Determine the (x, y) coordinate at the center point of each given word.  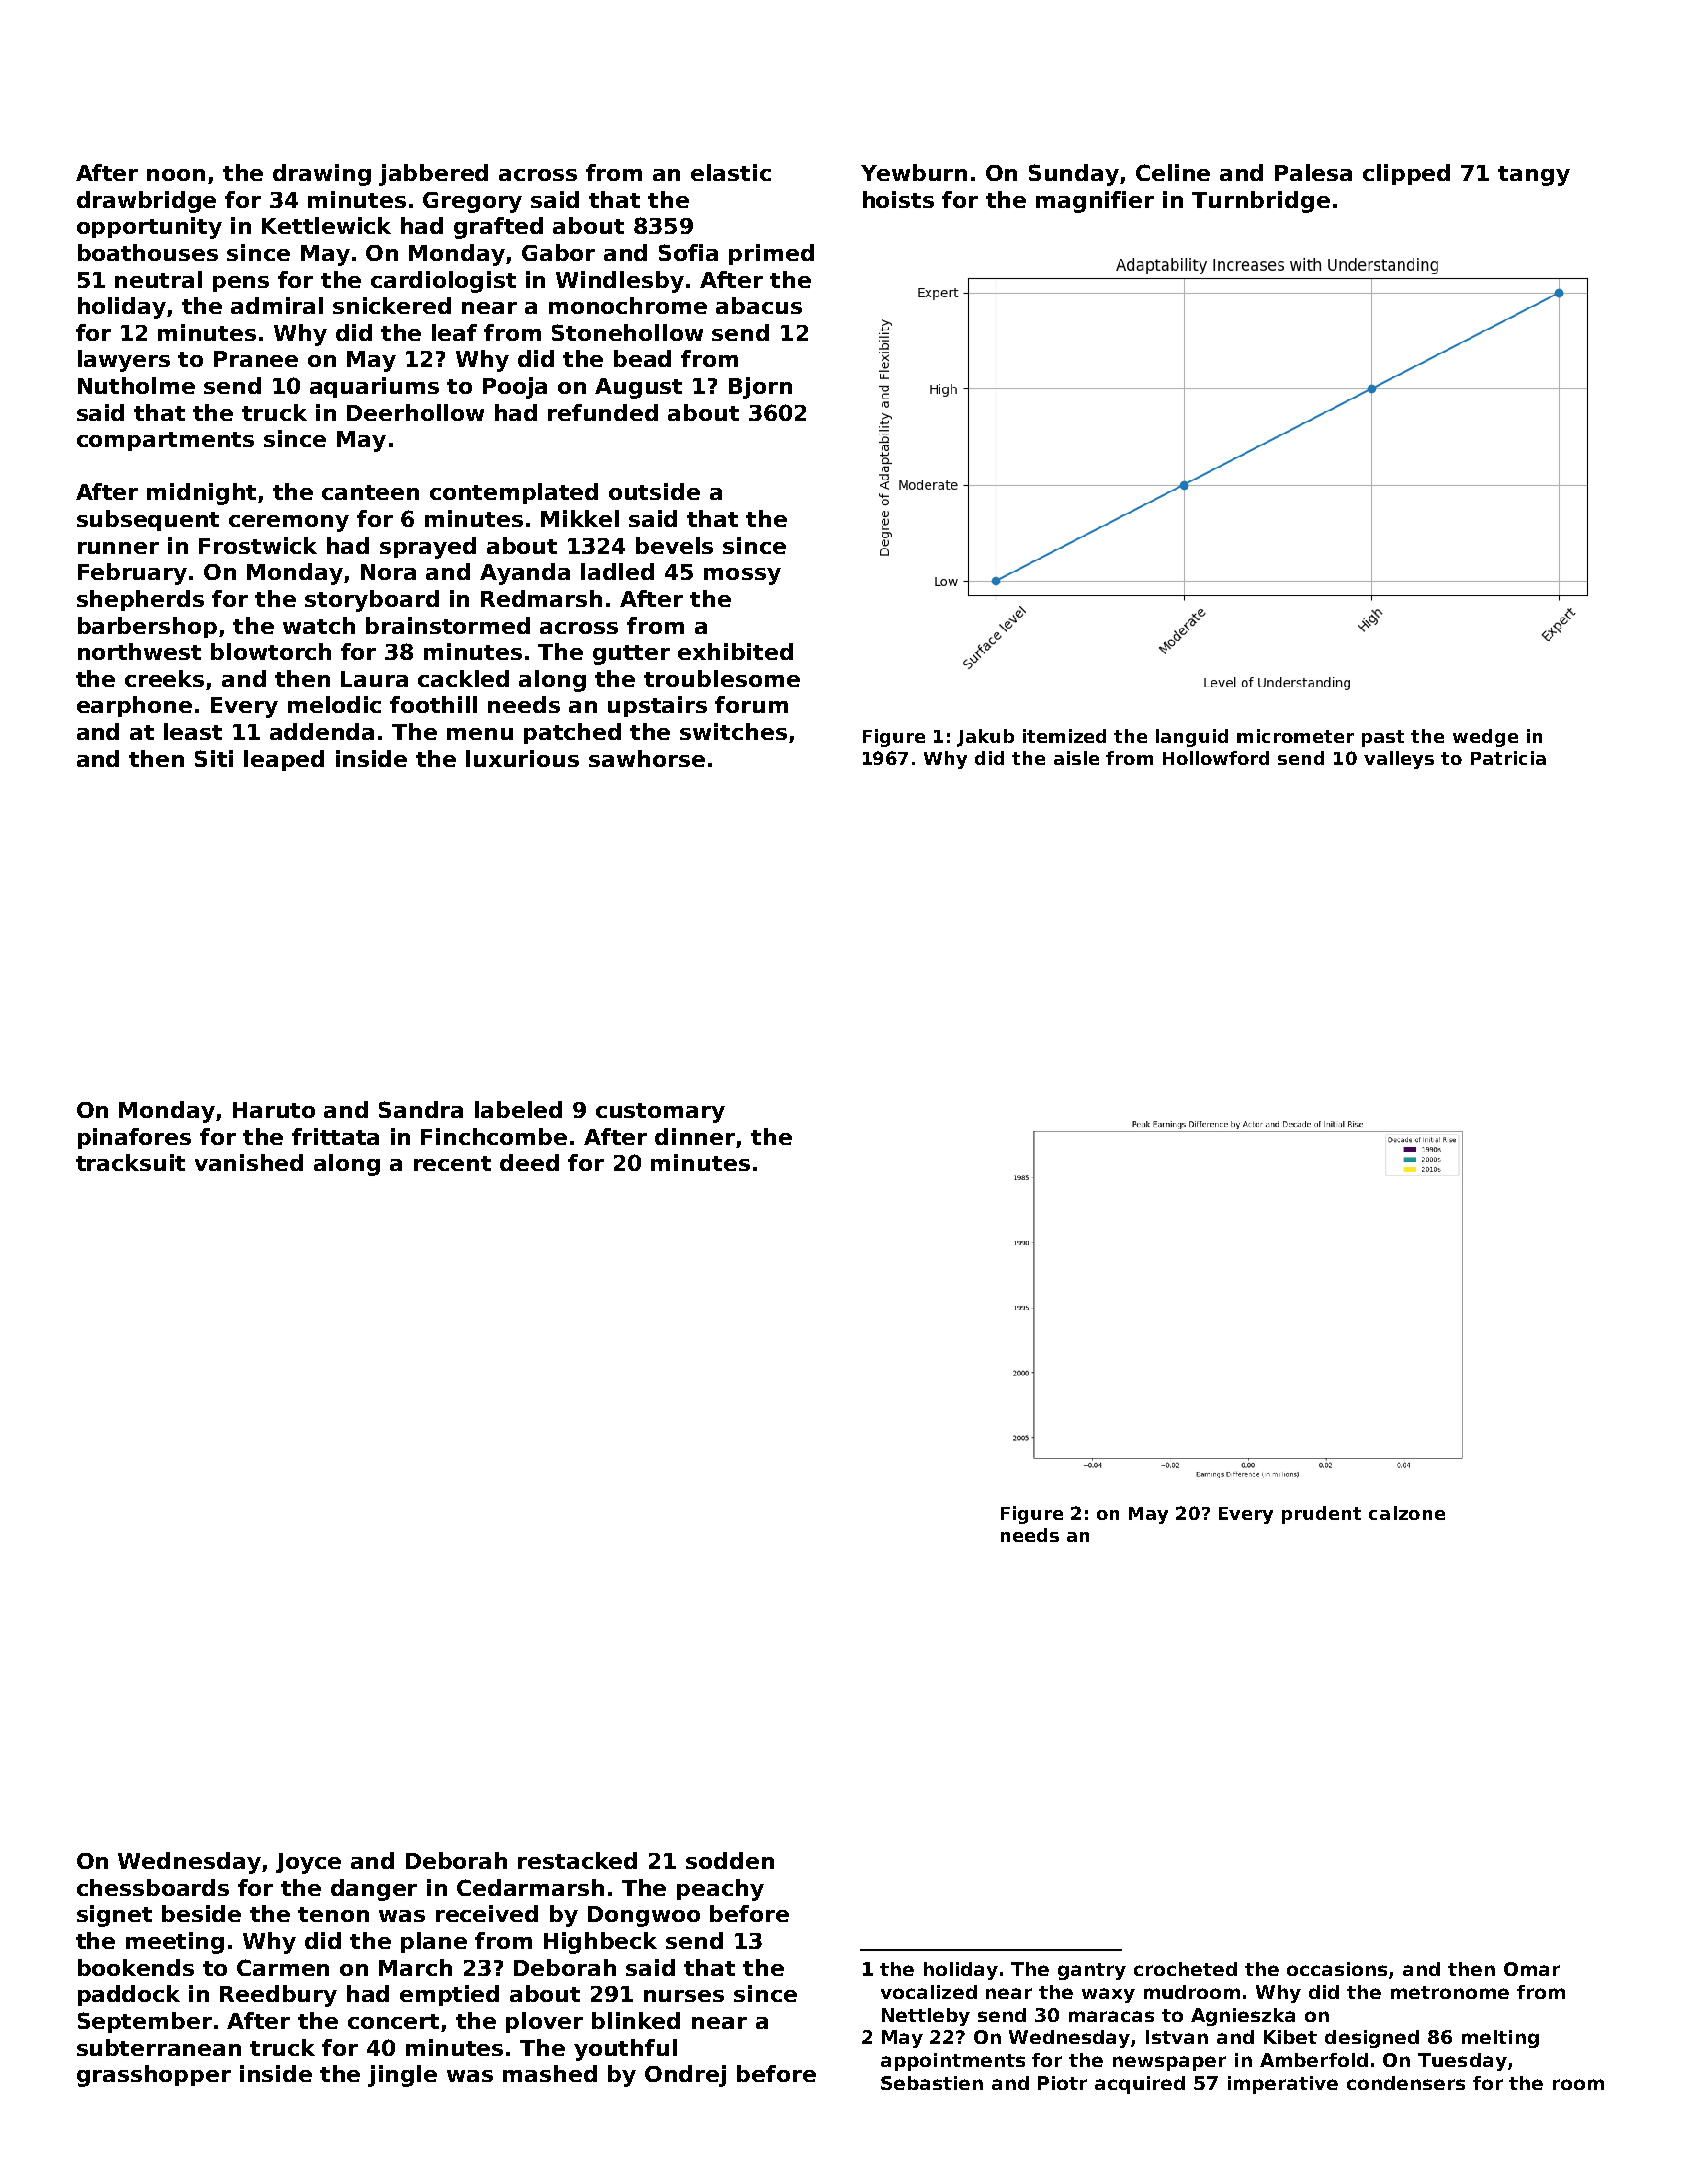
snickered (392, 305)
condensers (1406, 2083)
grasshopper (154, 2076)
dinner (695, 1136)
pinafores (134, 1138)
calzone (1407, 1513)
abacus (759, 305)
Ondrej (685, 2076)
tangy (1534, 176)
